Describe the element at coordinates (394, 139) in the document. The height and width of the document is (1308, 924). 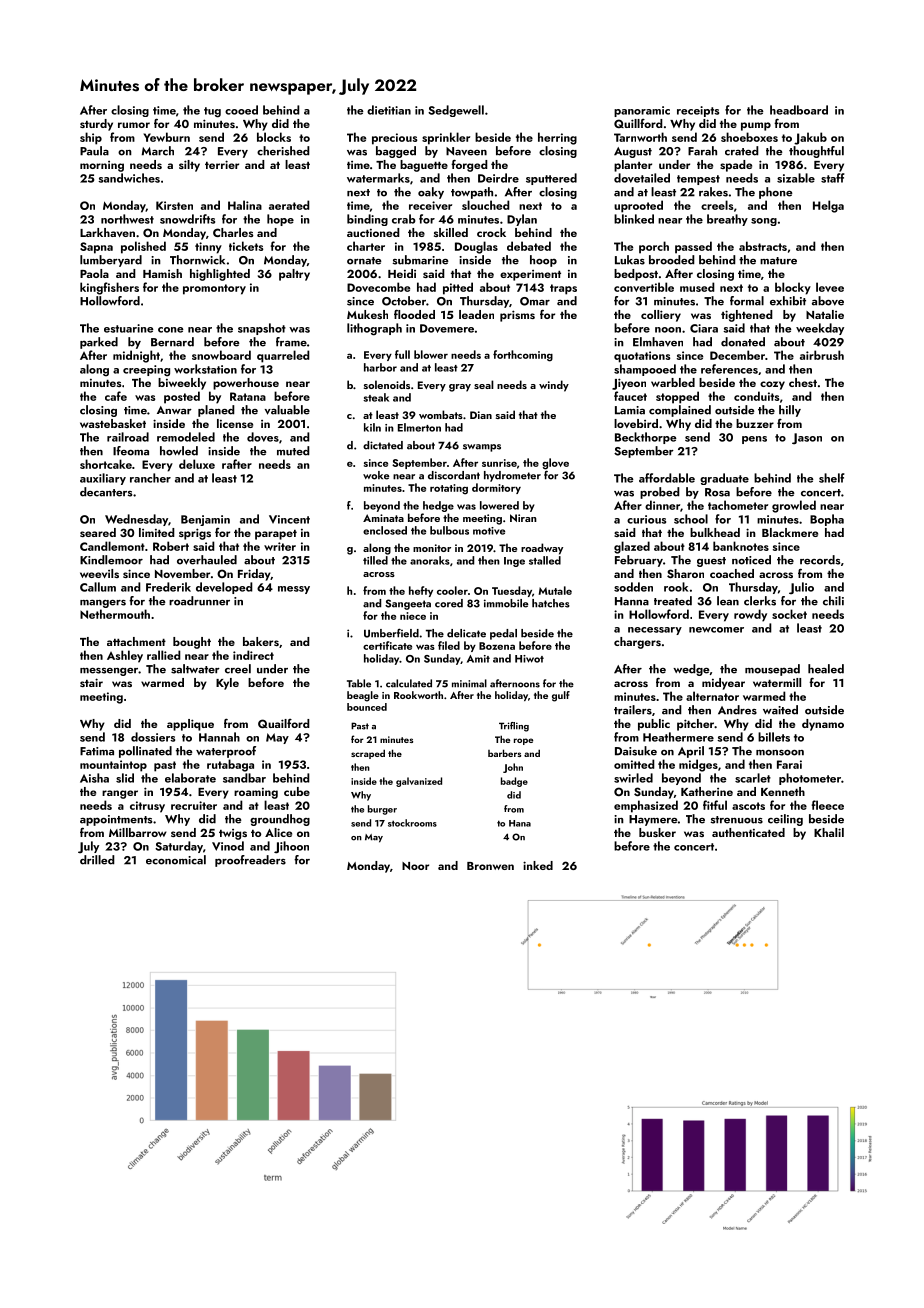
I see `precious` at that location.
